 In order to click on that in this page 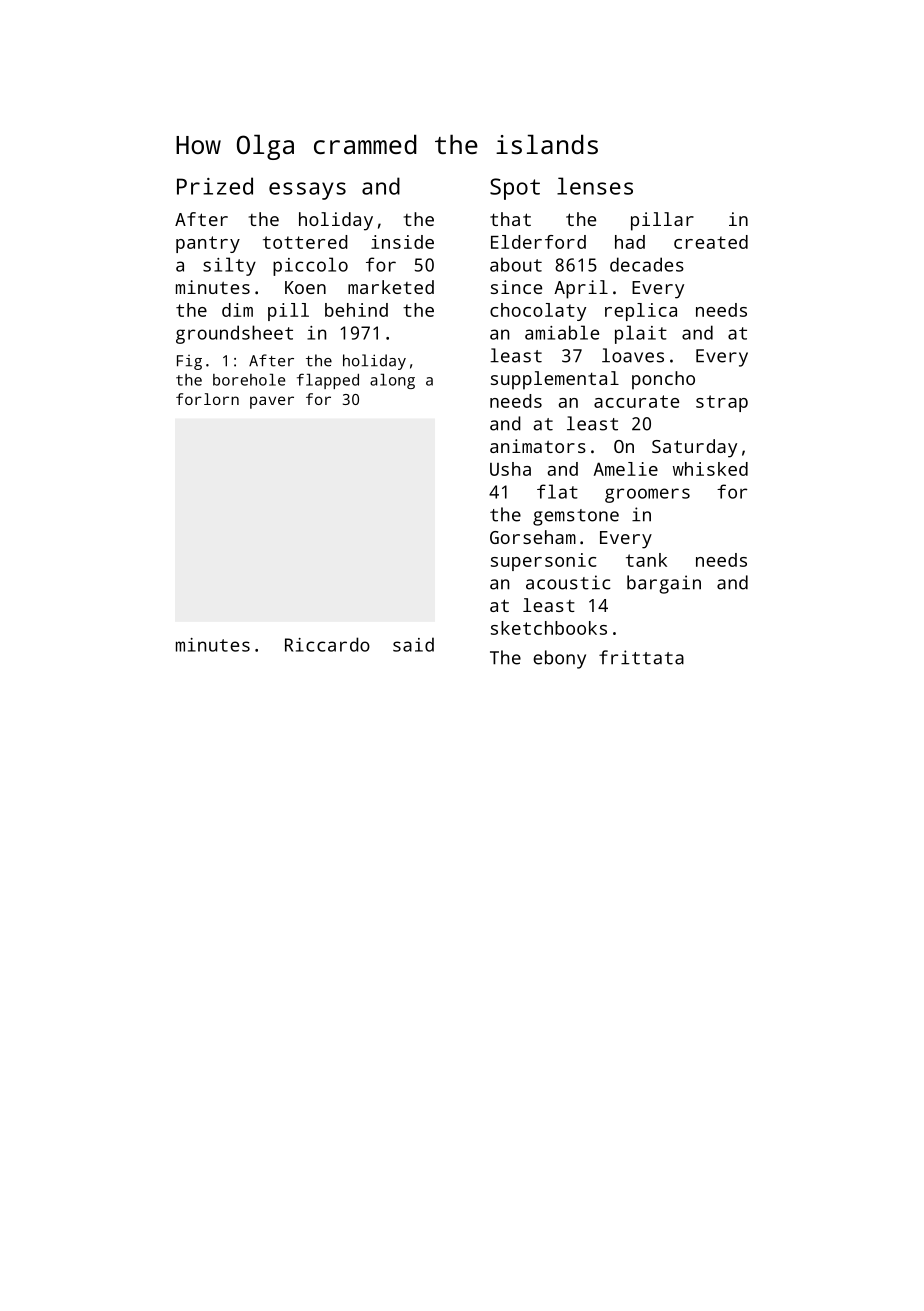, I will do `click(510, 219)`.
